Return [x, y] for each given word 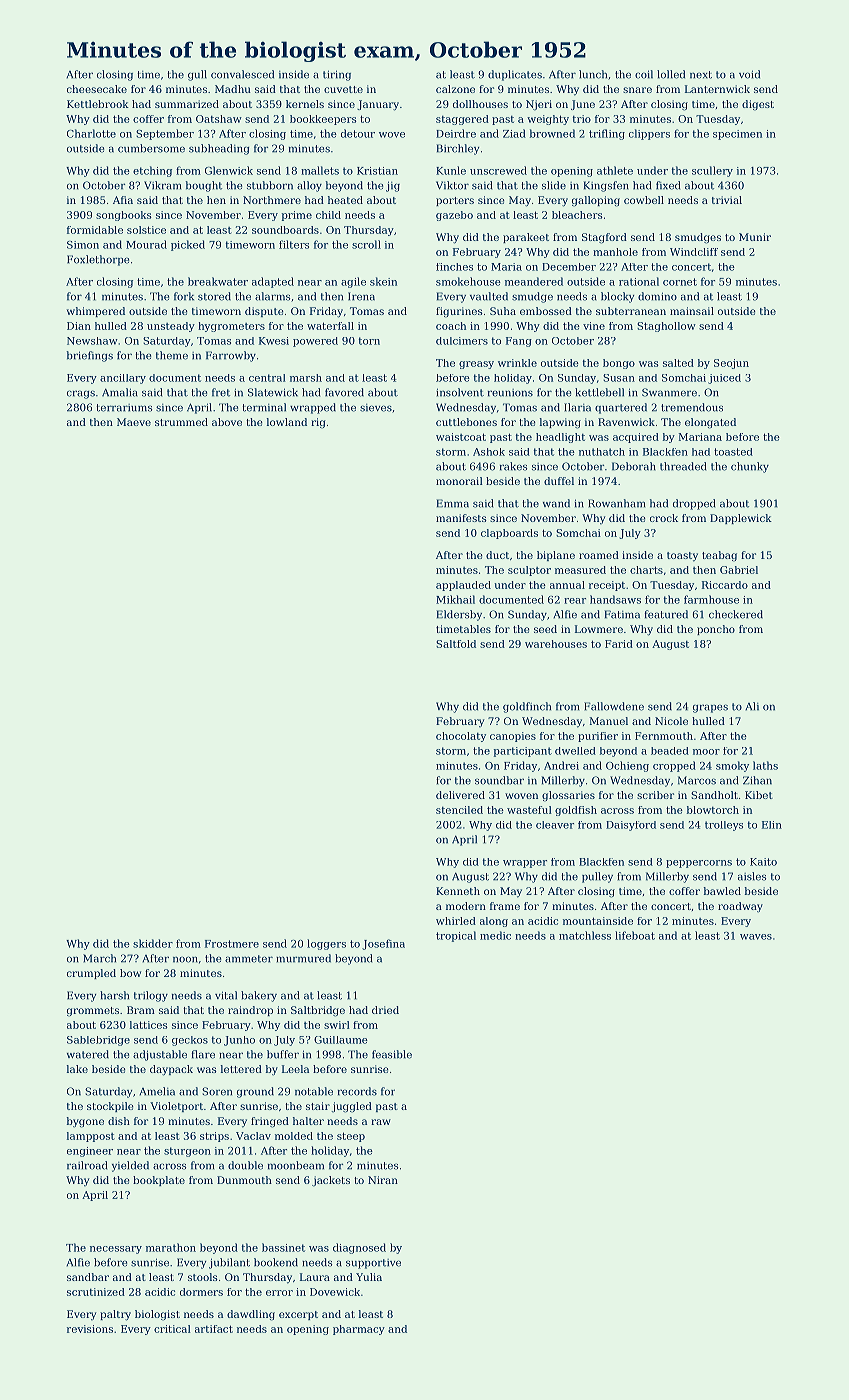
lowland [287, 422]
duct [497, 555]
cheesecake [97, 89]
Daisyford [631, 826]
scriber [655, 795]
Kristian [377, 171]
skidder [153, 943]
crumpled [91, 974]
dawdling [251, 1315]
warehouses [556, 644]
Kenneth [458, 891]
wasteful [529, 810]
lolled [671, 74]
